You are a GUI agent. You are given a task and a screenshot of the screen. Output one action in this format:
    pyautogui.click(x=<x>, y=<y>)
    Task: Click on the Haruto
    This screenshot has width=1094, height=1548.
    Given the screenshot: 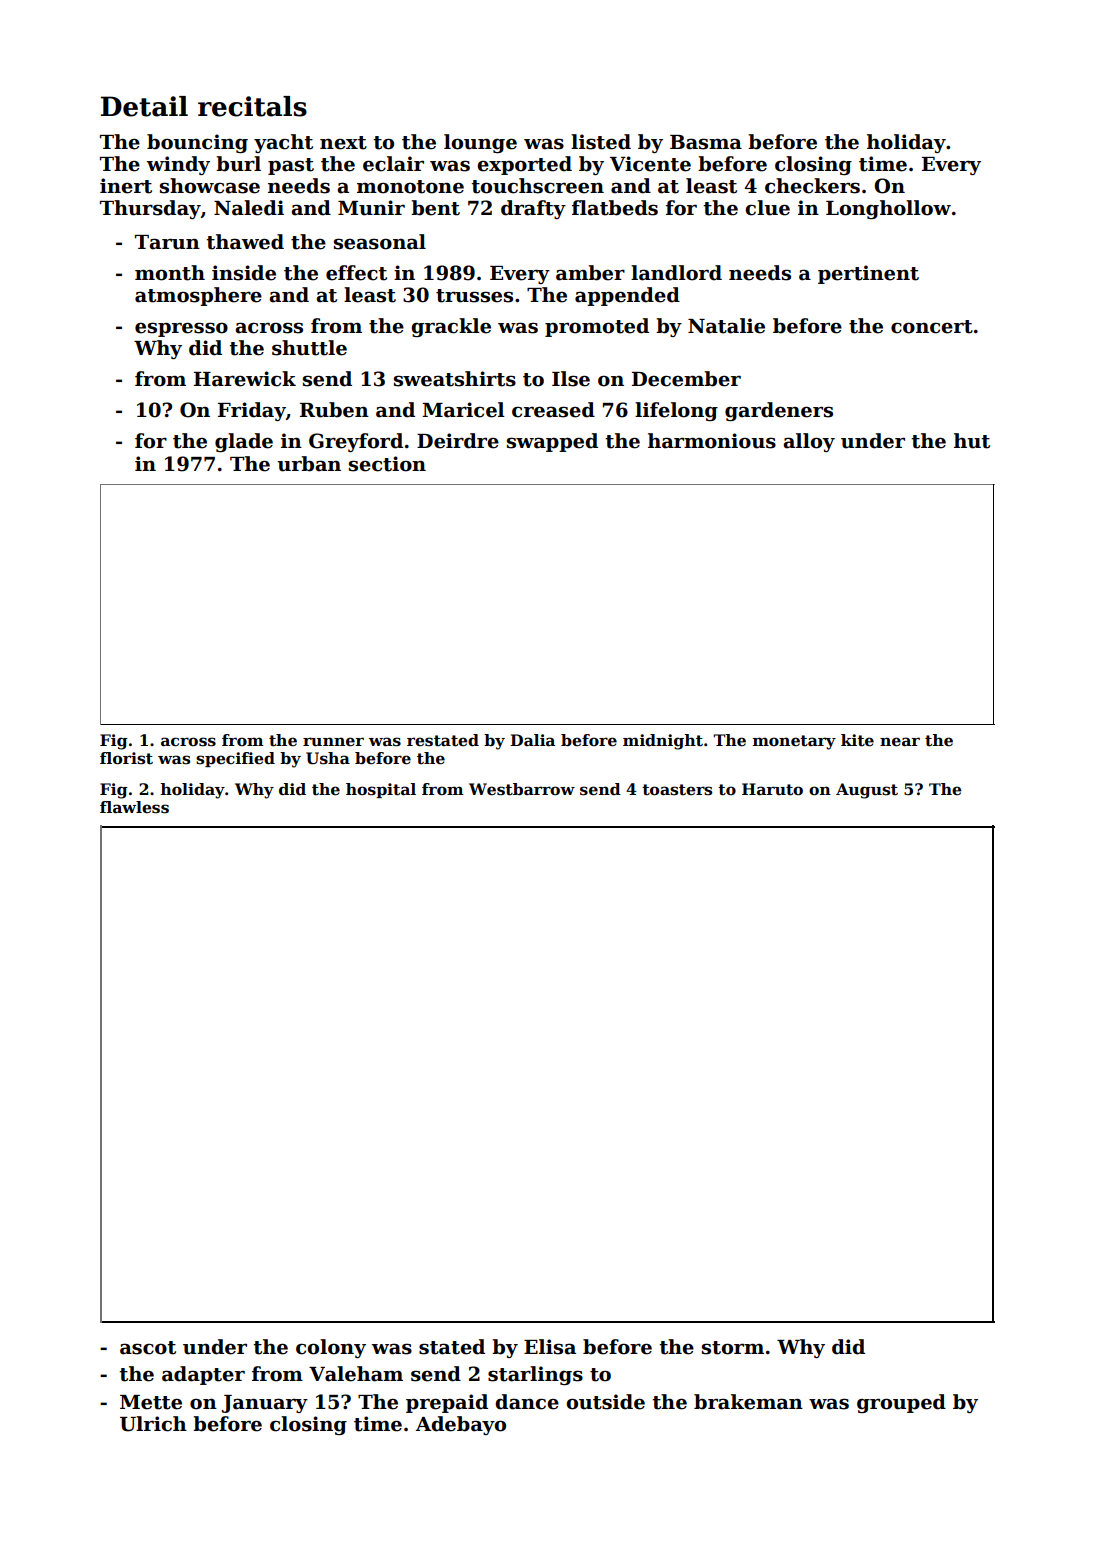 What is the action you would take?
    pyautogui.click(x=772, y=789)
